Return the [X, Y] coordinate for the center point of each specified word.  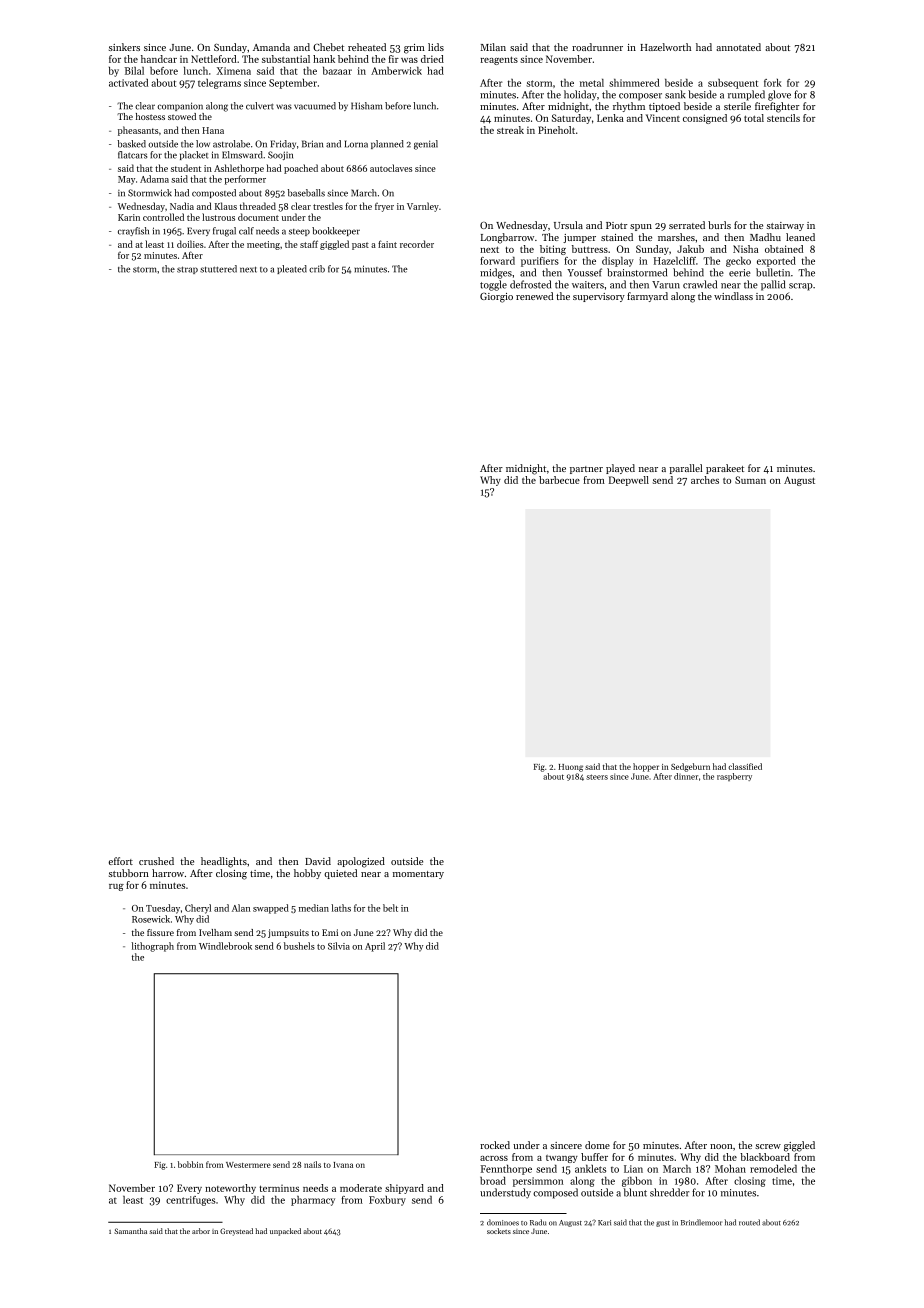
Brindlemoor [701, 1222]
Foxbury [387, 1201]
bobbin [190, 1164]
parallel [685, 469]
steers [597, 777]
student [186, 168]
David [318, 861]
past [360, 246]
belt [390, 908]
